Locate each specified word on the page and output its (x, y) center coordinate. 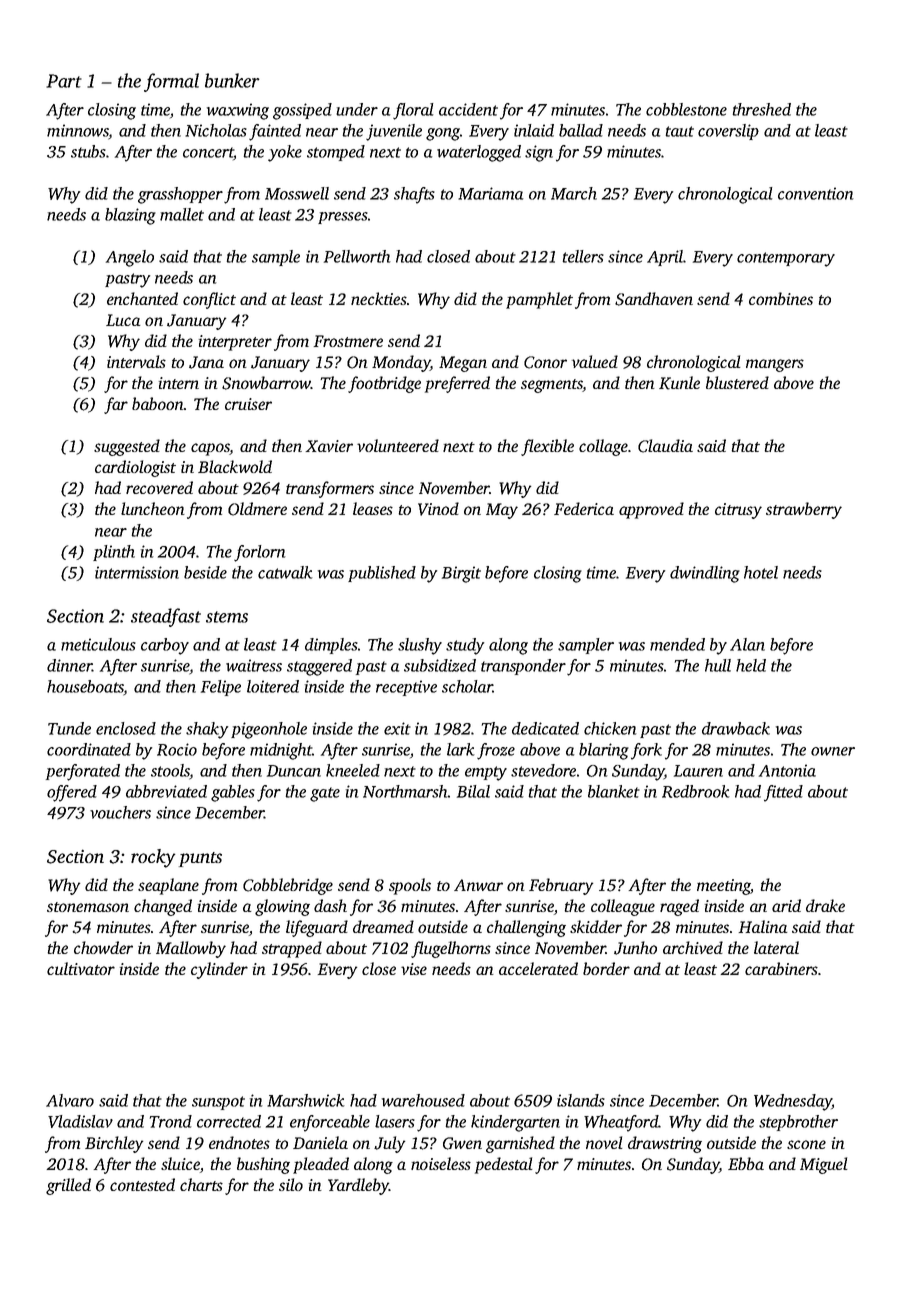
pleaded (321, 1165)
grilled (68, 1186)
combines (781, 298)
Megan (463, 364)
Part (64, 81)
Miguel (824, 1165)
